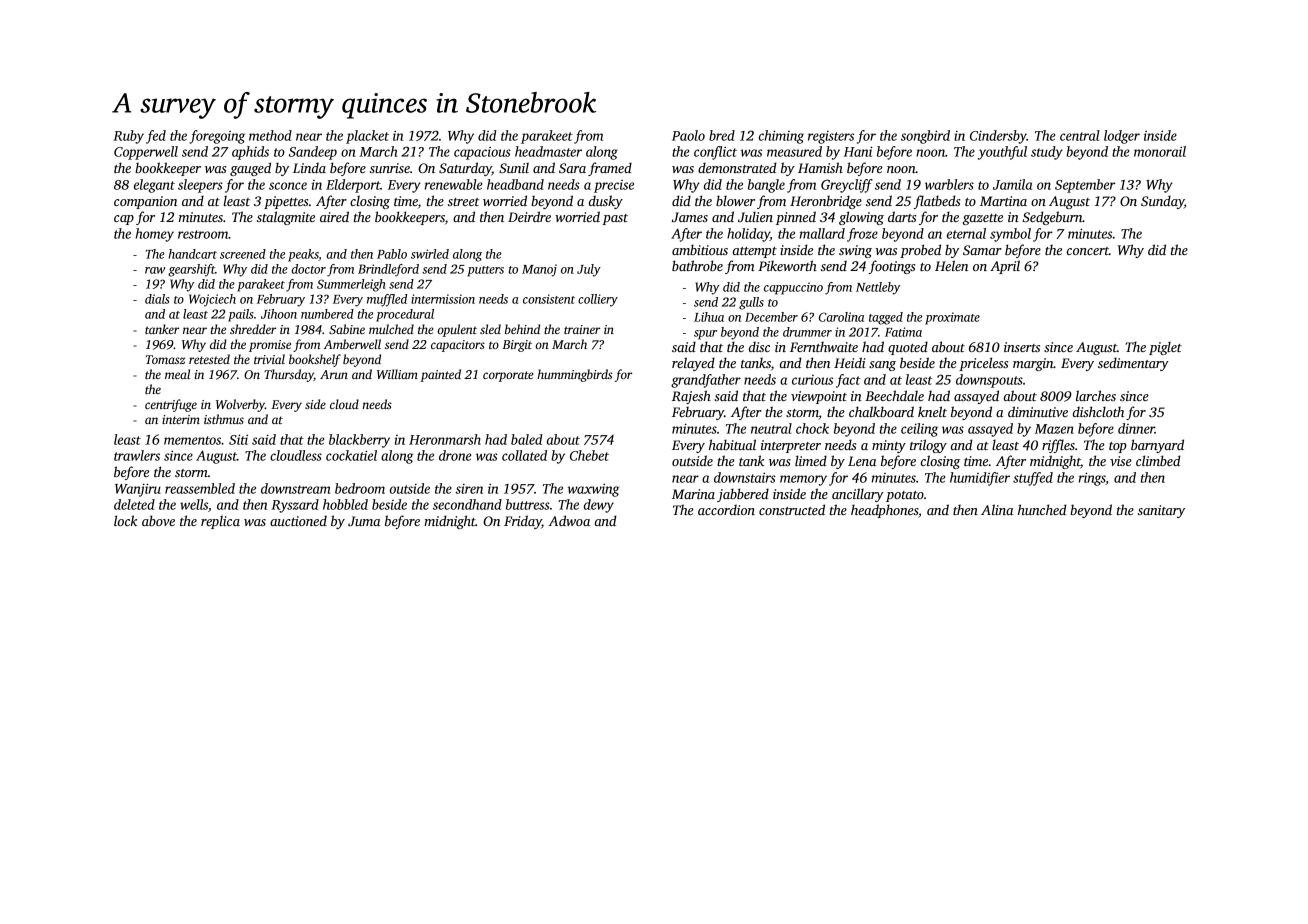  What do you see at coordinates (445, 439) in the screenshot?
I see `Heronmarsh` at bounding box center [445, 439].
